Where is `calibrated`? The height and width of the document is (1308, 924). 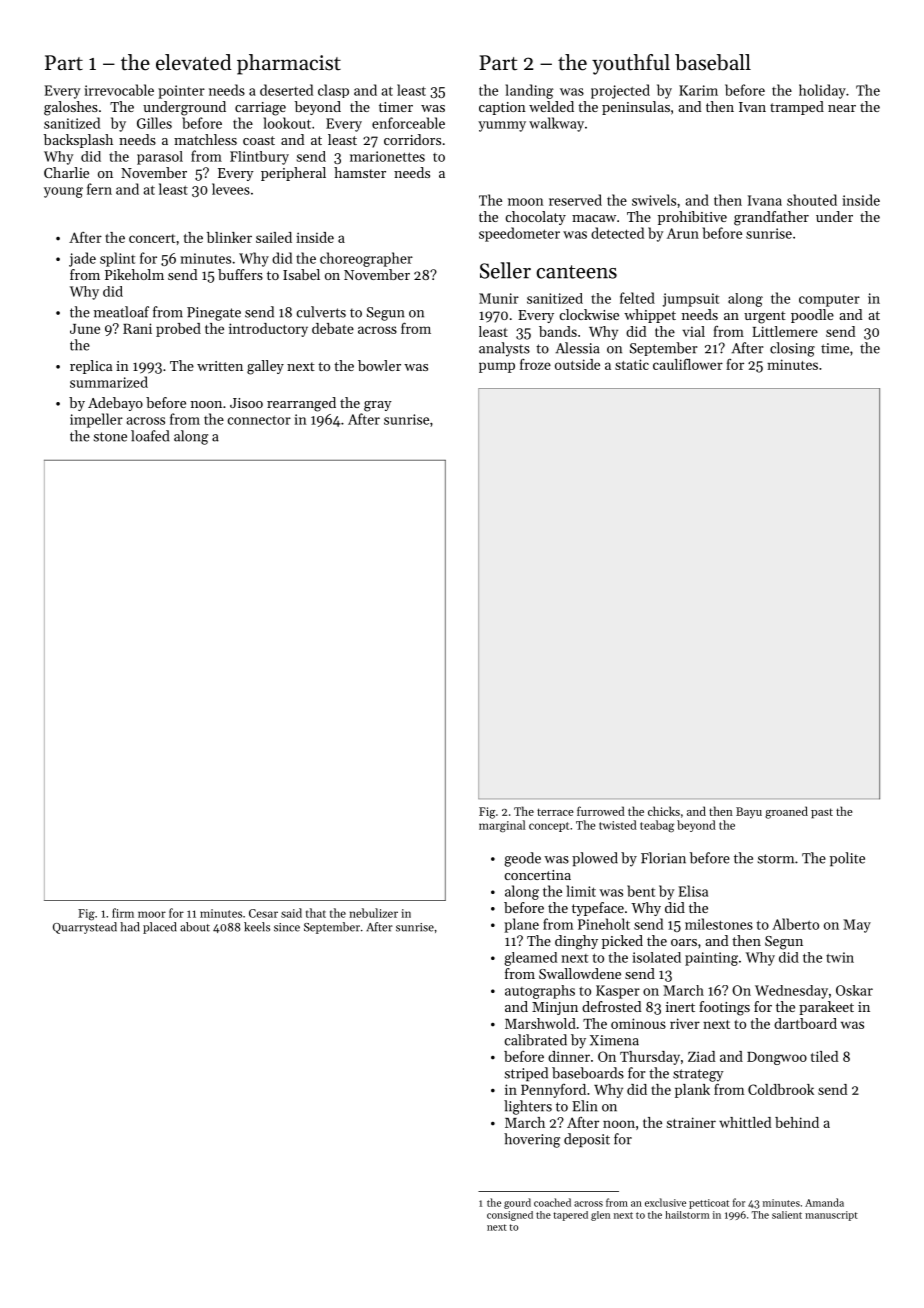 calibrated is located at coordinates (536, 1040).
